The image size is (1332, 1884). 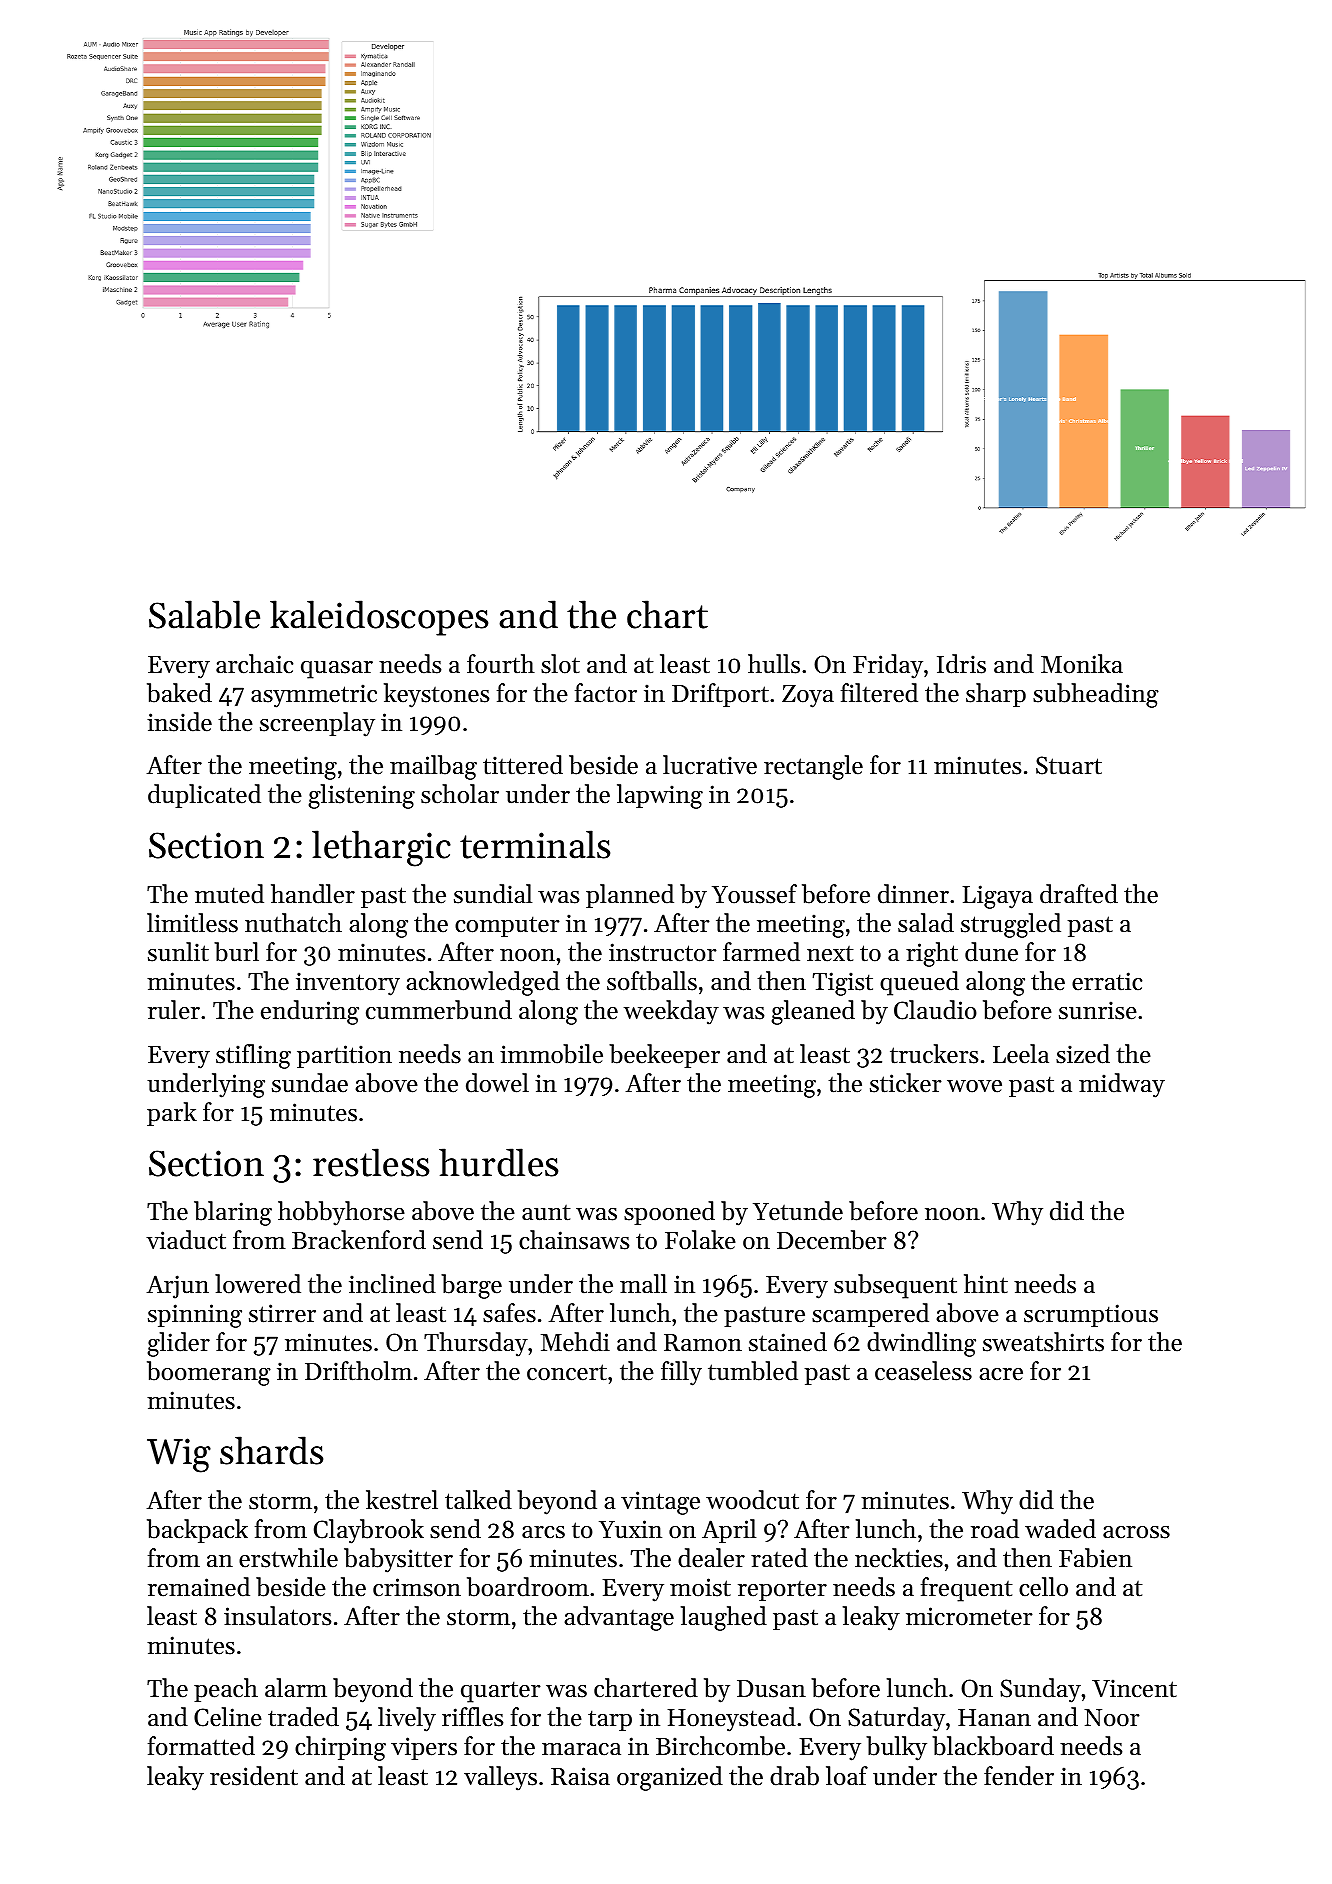 I want to click on limitless, so click(x=192, y=923).
